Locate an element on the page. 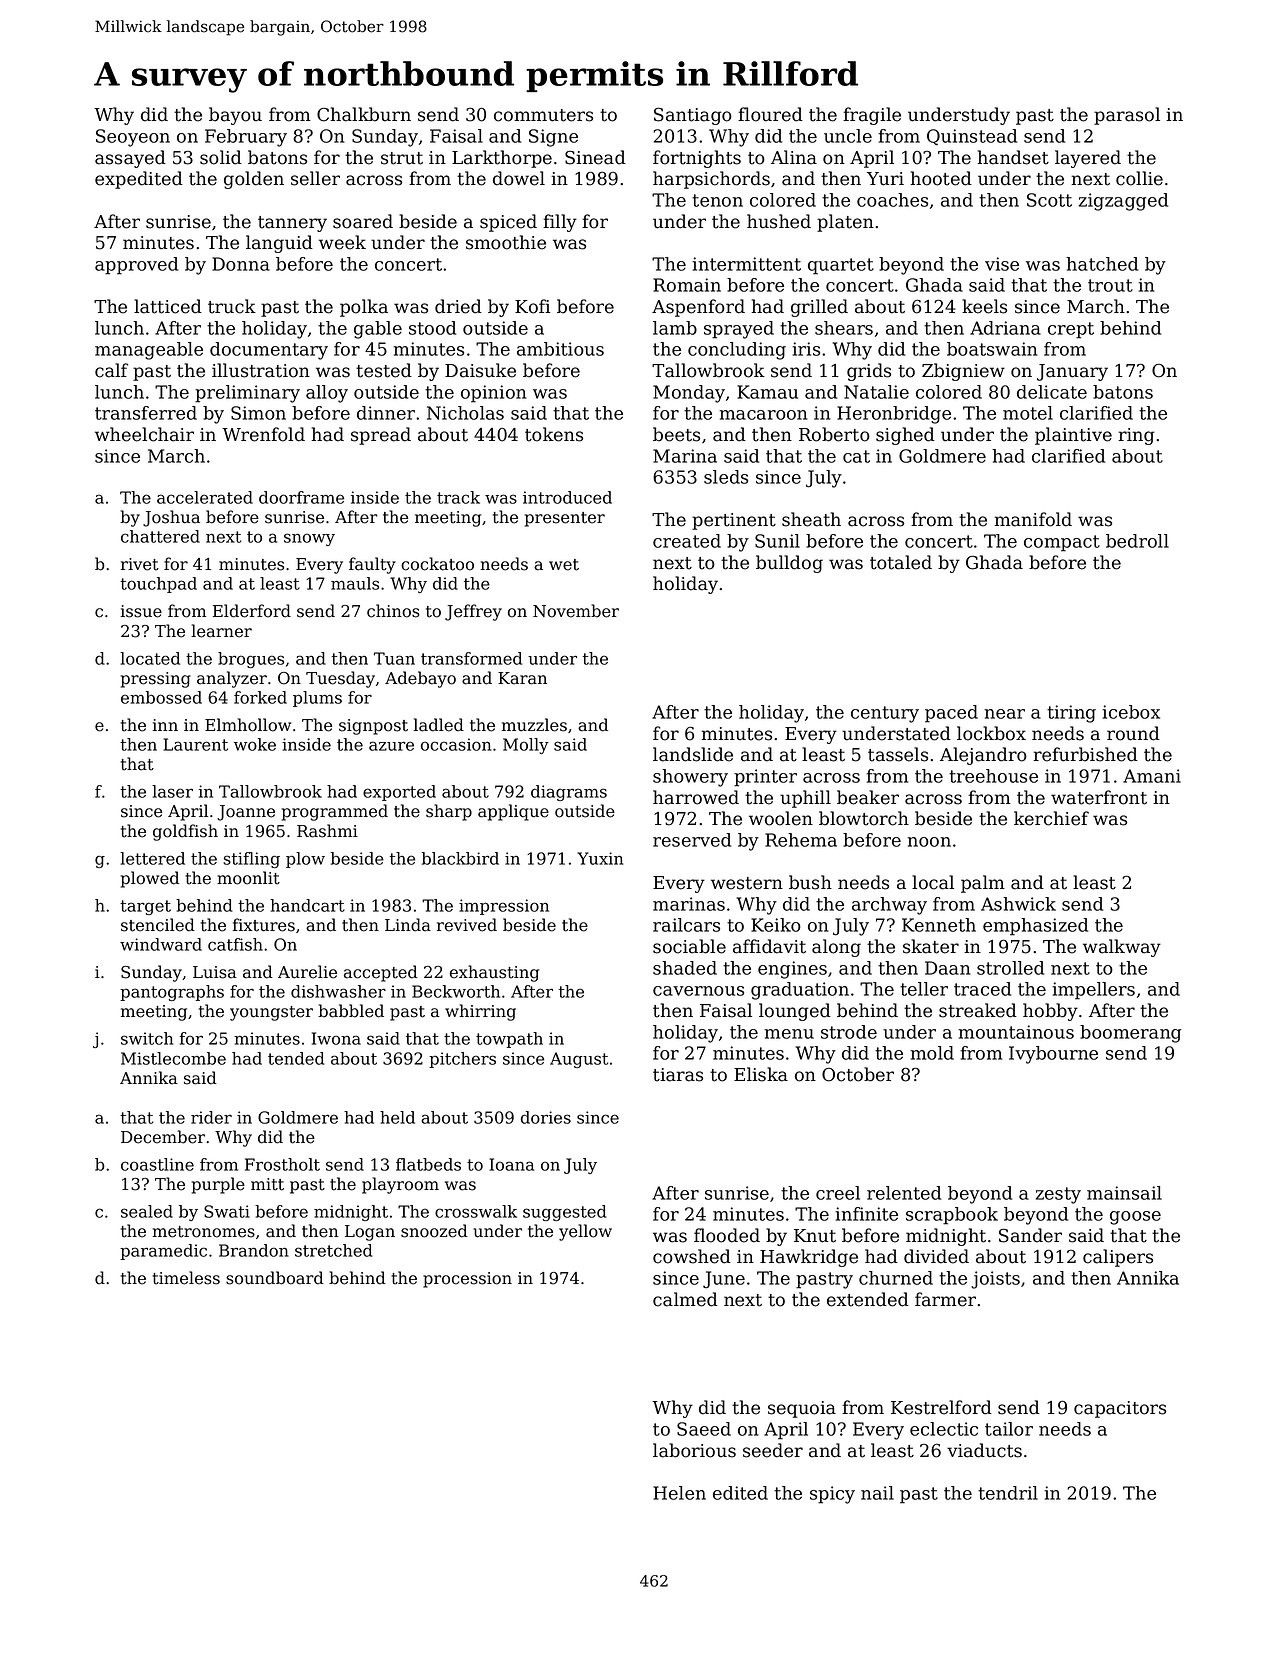 This page has width=1279, height=1655. timeless is located at coordinates (186, 1278).
